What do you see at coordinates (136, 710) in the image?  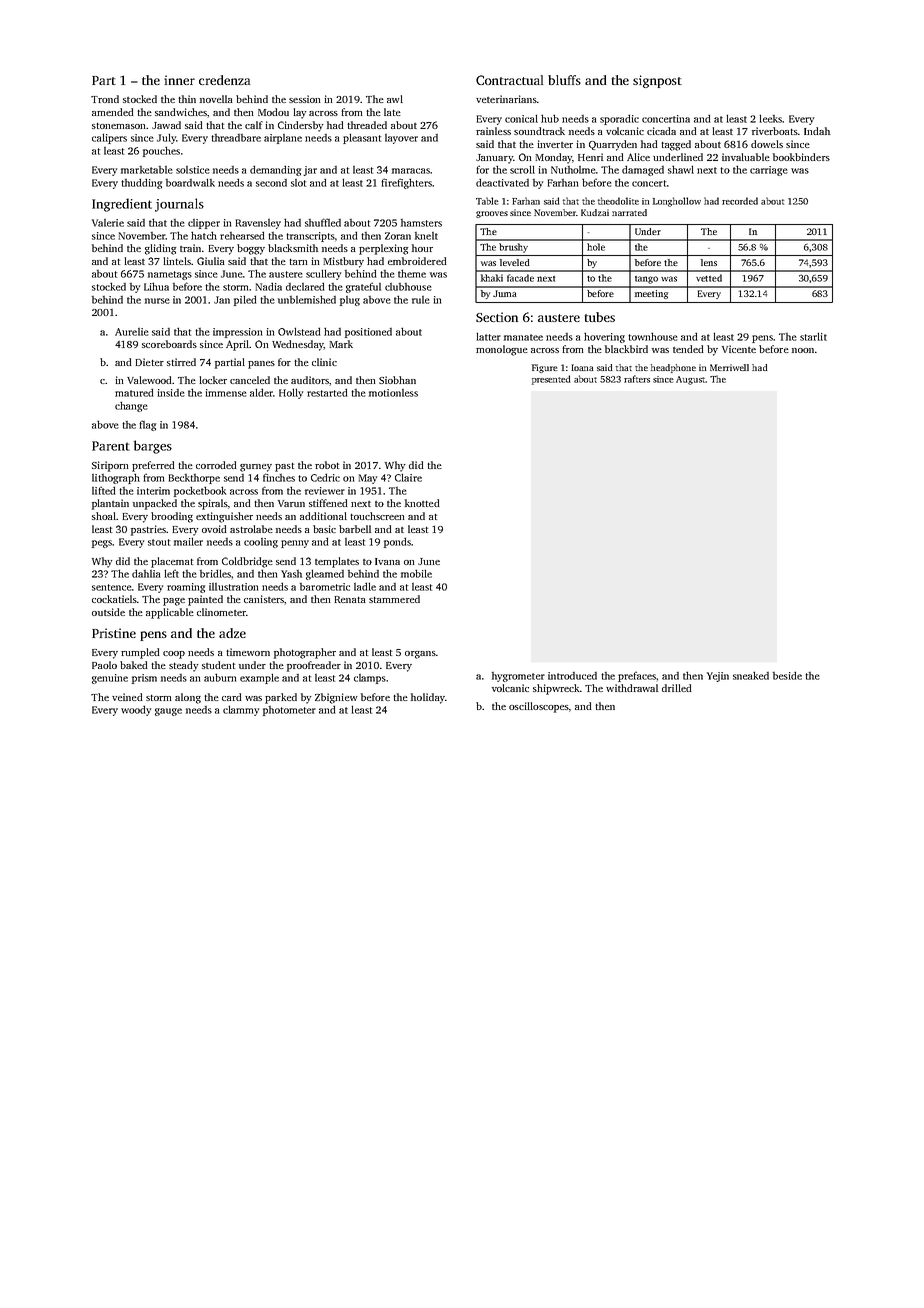 I see `woody` at bounding box center [136, 710].
